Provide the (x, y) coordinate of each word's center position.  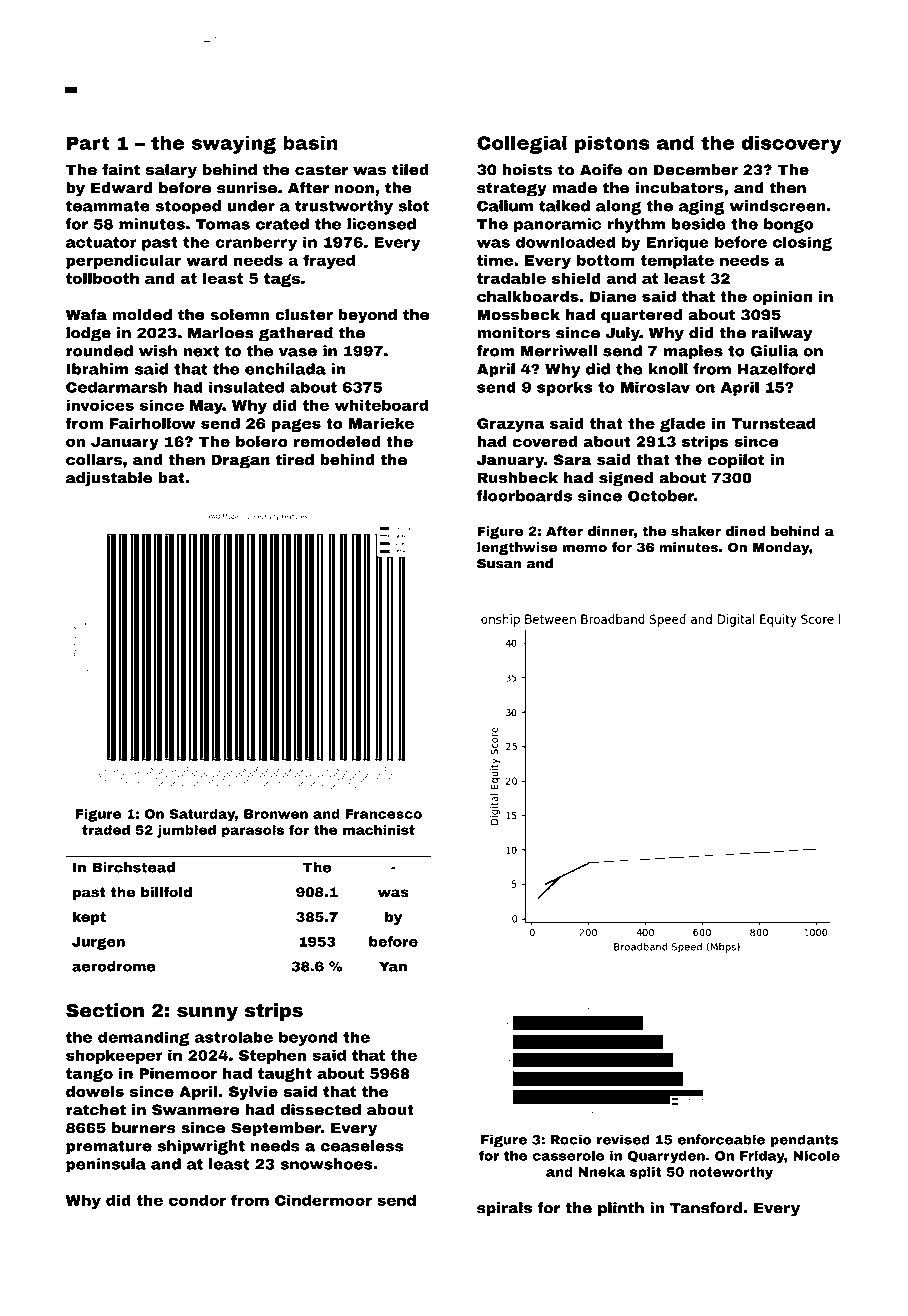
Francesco (383, 814)
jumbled (186, 831)
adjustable (109, 479)
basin (310, 143)
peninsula (106, 1165)
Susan (499, 563)
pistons (612, 145)
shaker (696, 531)
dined (746, 531)
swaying (234, 145)
